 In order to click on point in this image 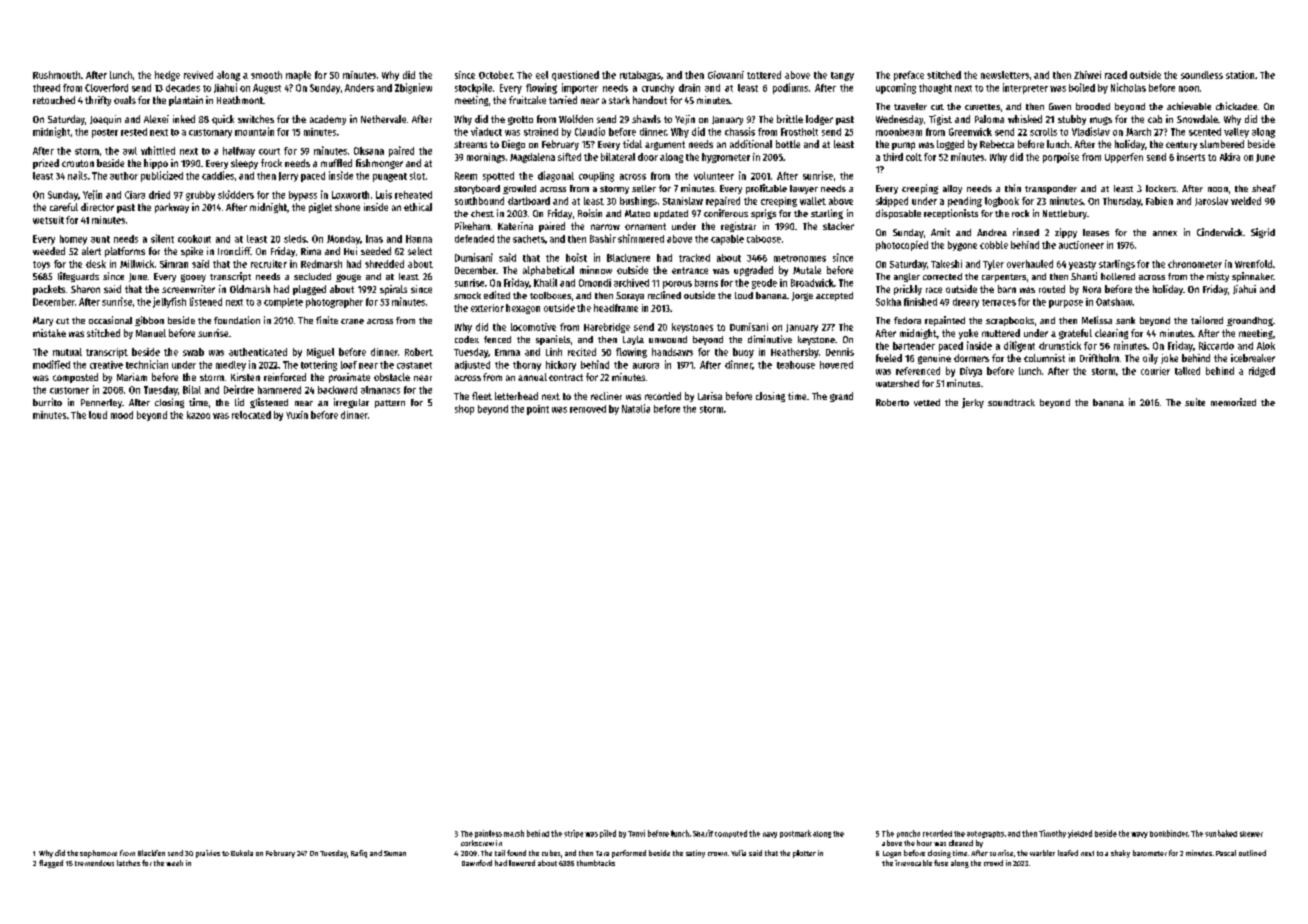, I will do `click(538, 410)`.
